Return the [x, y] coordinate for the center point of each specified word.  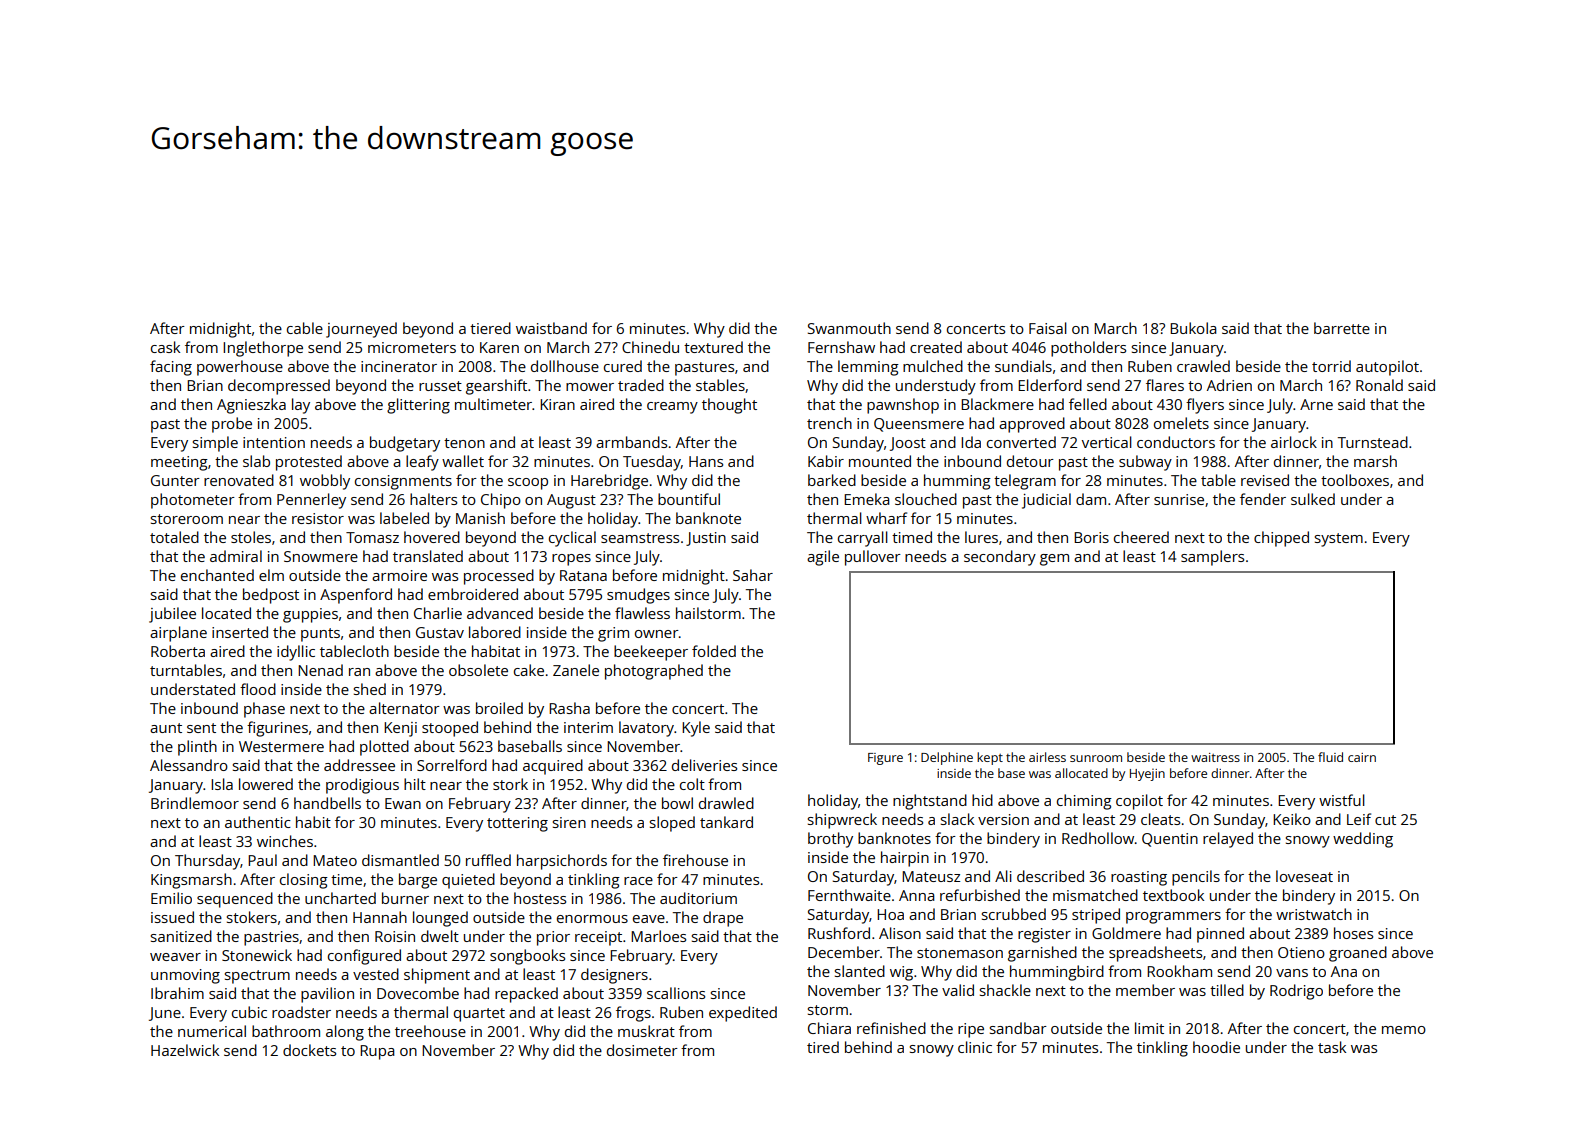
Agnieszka [251, 406]
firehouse [695, 860]
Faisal [1048, 328]
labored [495, 632]
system [1339, 540]
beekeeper [651, 653]
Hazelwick [185, 1050]
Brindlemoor [195, 803]
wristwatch [1314, 914]
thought [729, 406]
